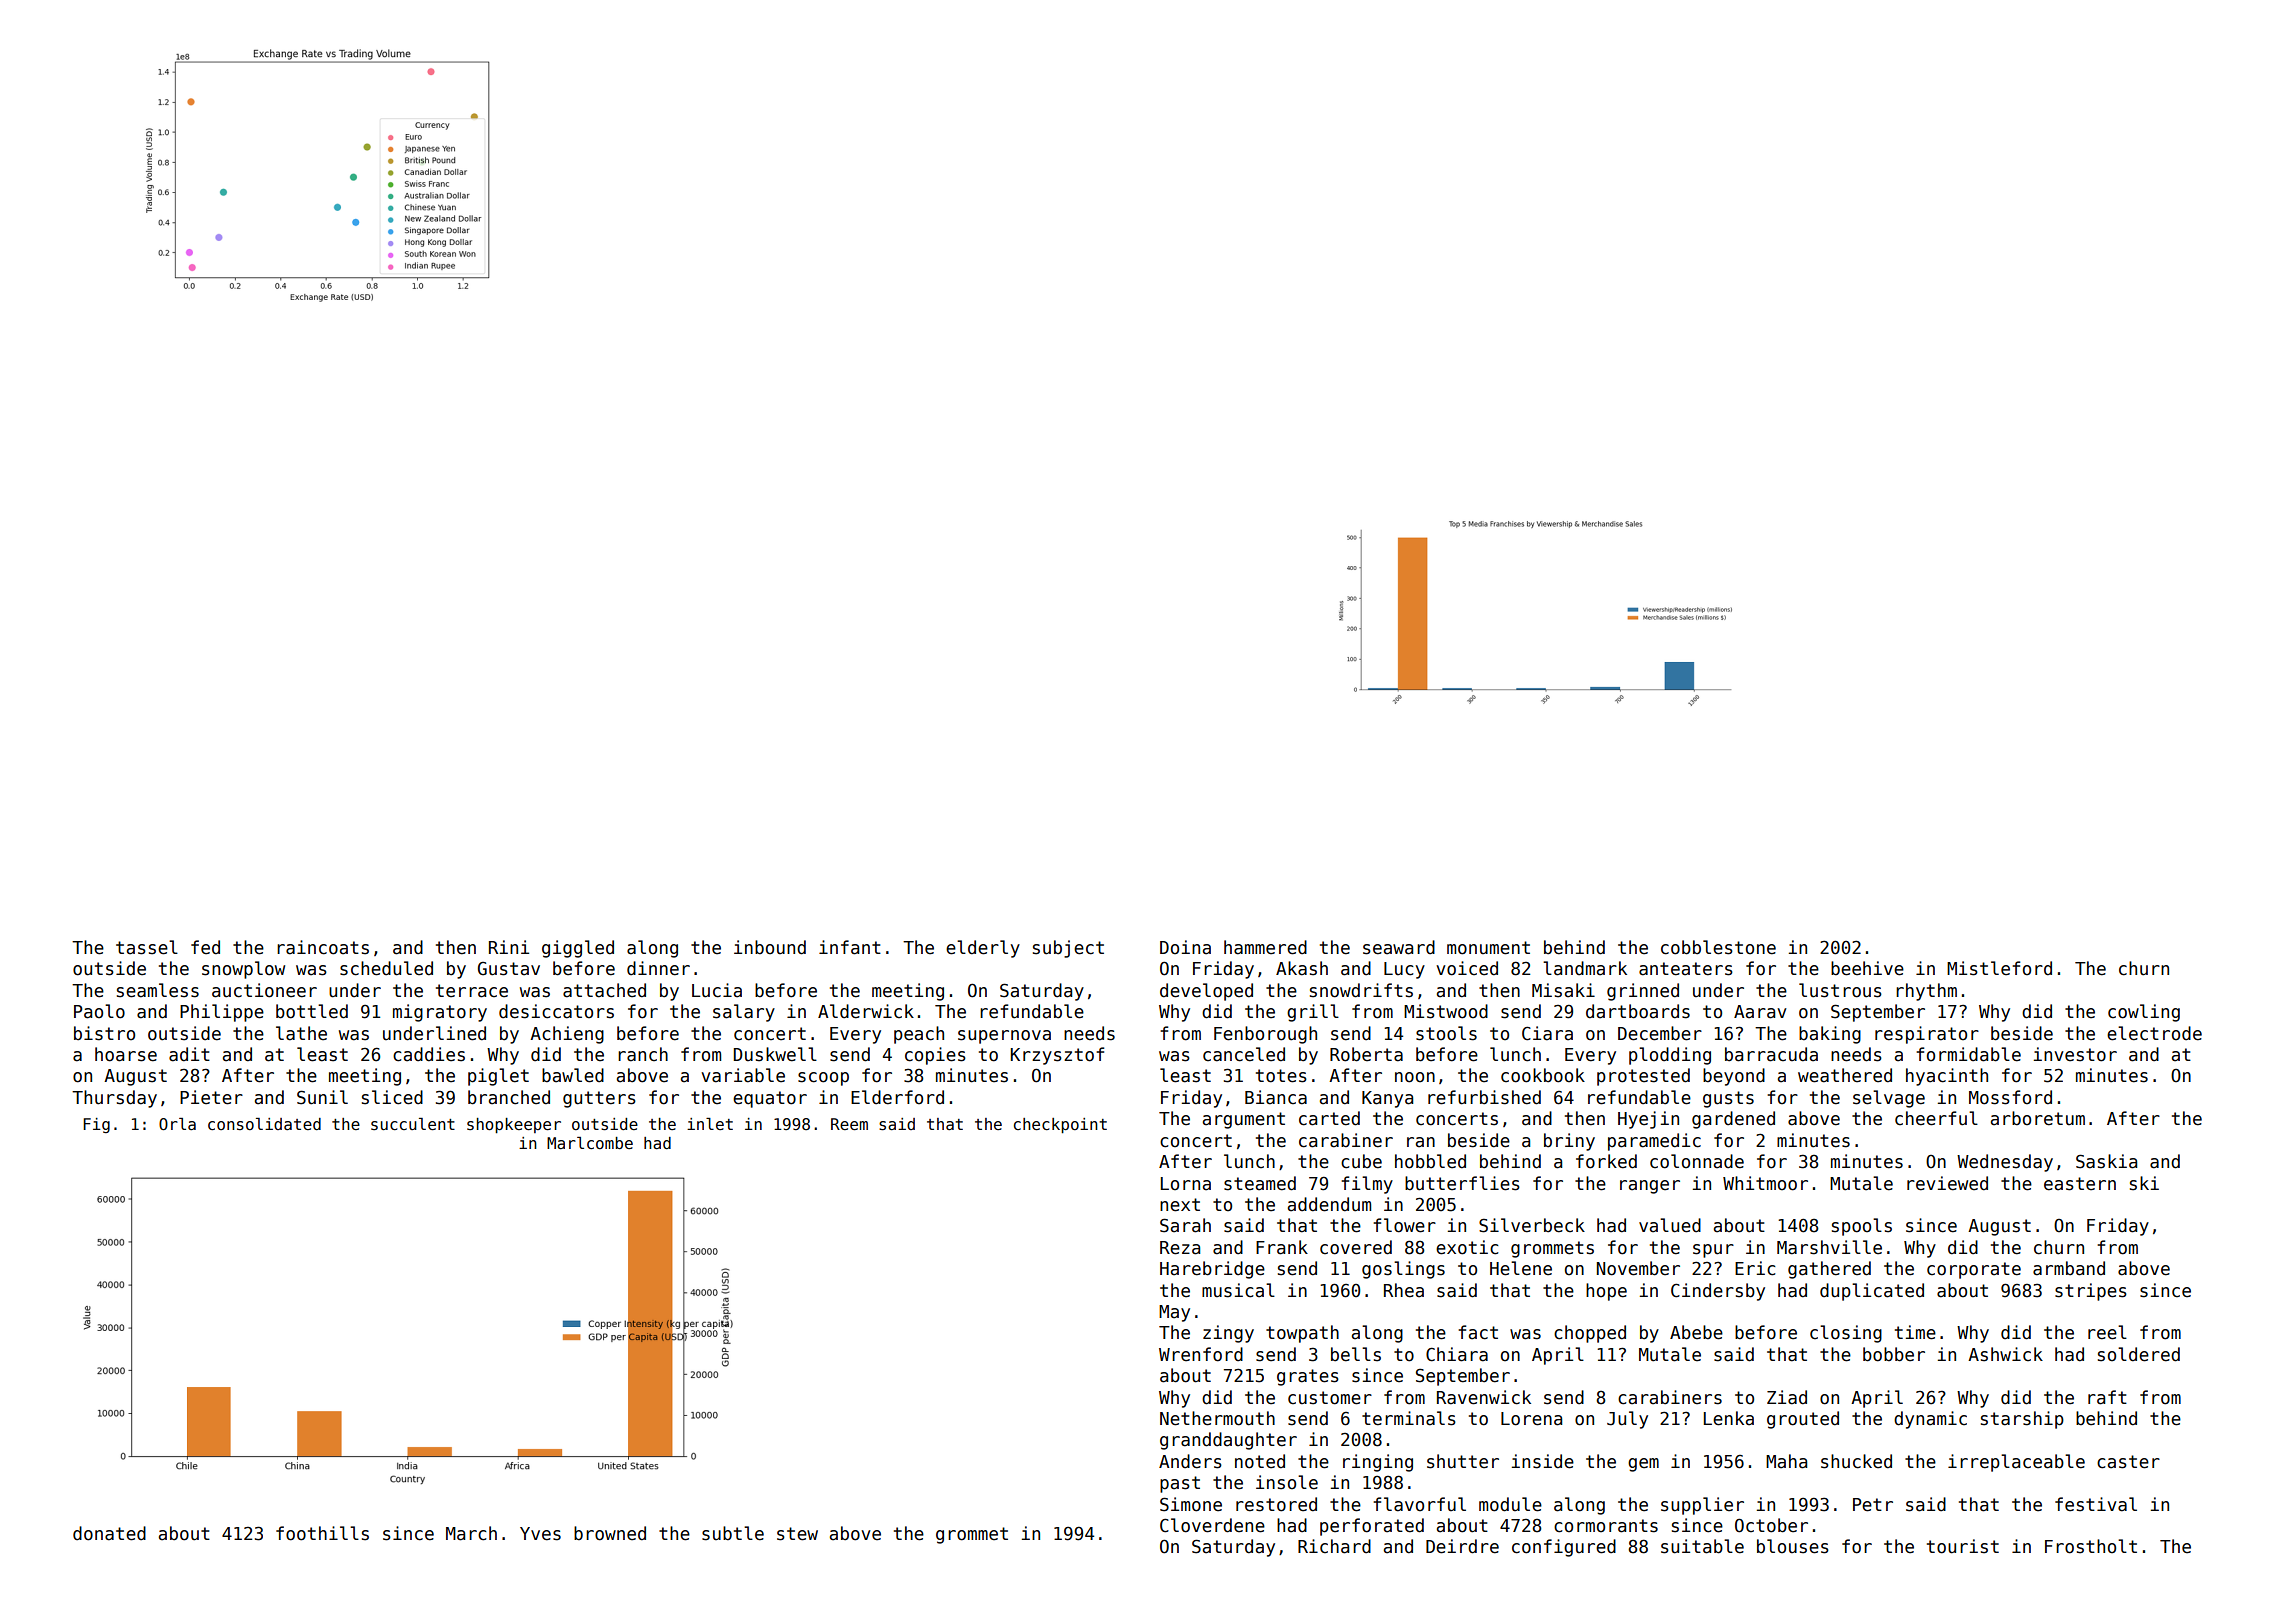  What do you see at coordinates (1366, 1054) in the screenshot?
I see `Roberta` at bounding box center [1366, 1054].
